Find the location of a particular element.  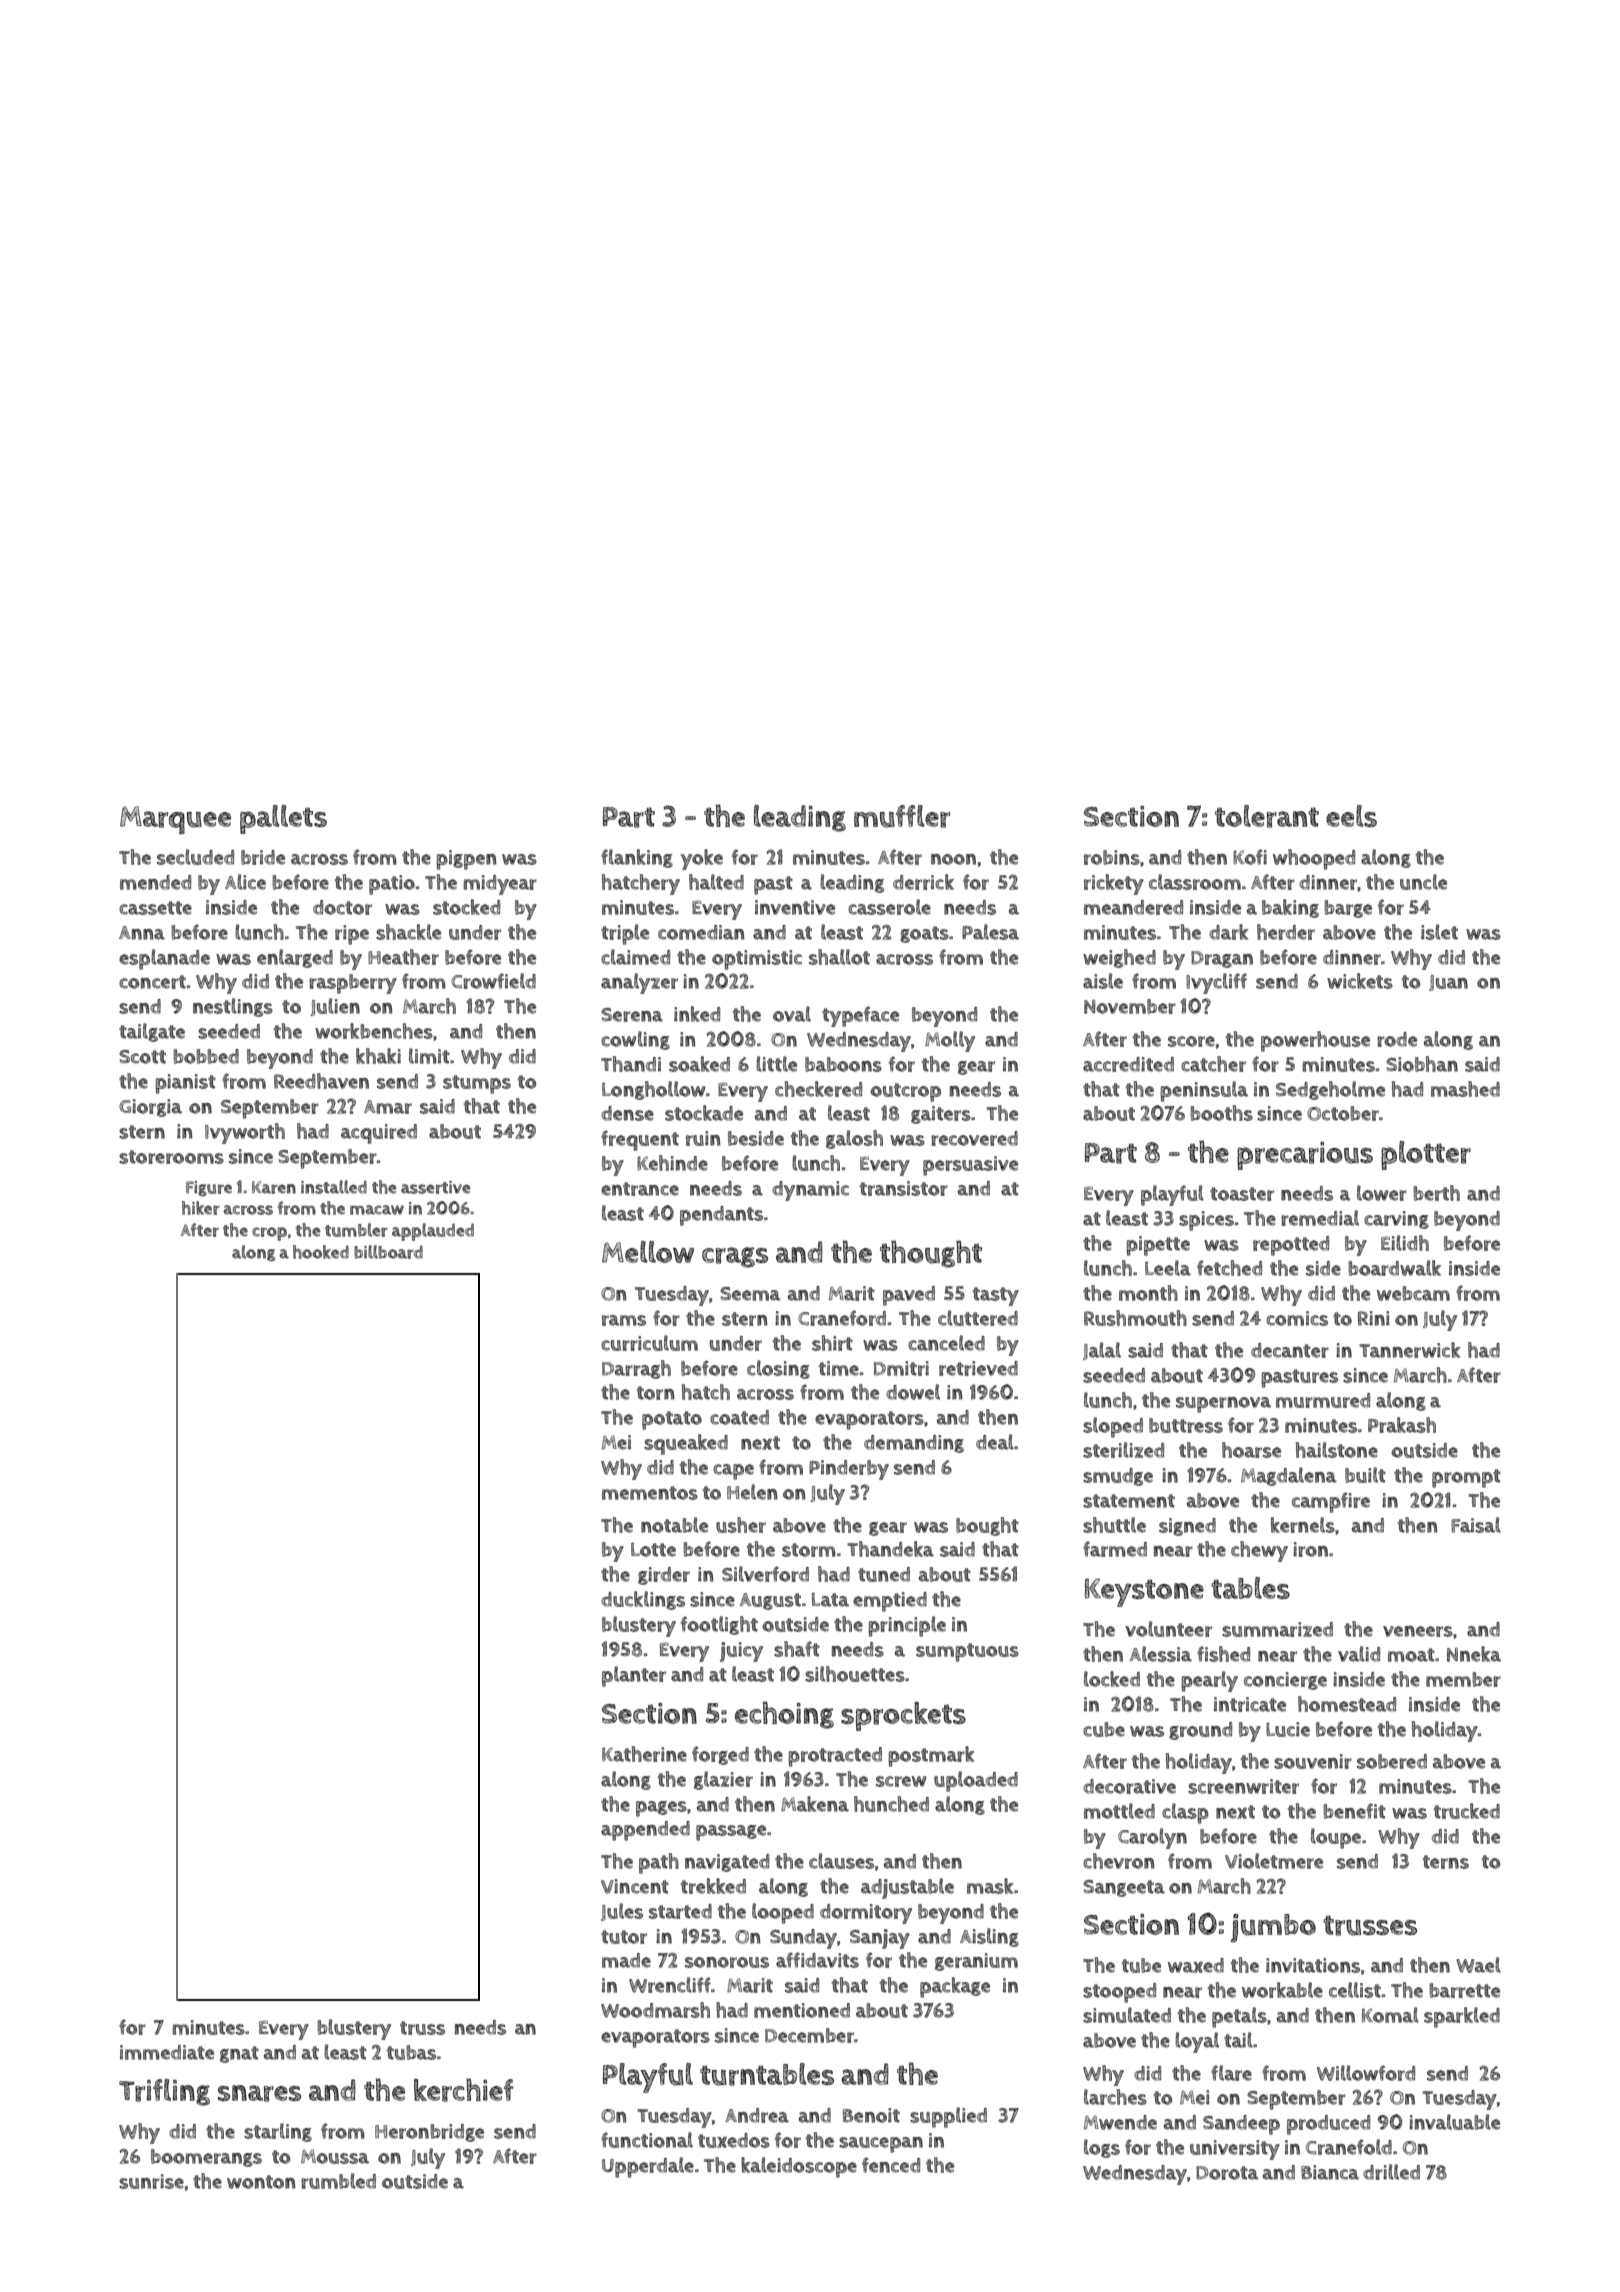

sobered is located at coordinates (1392, 1761).
